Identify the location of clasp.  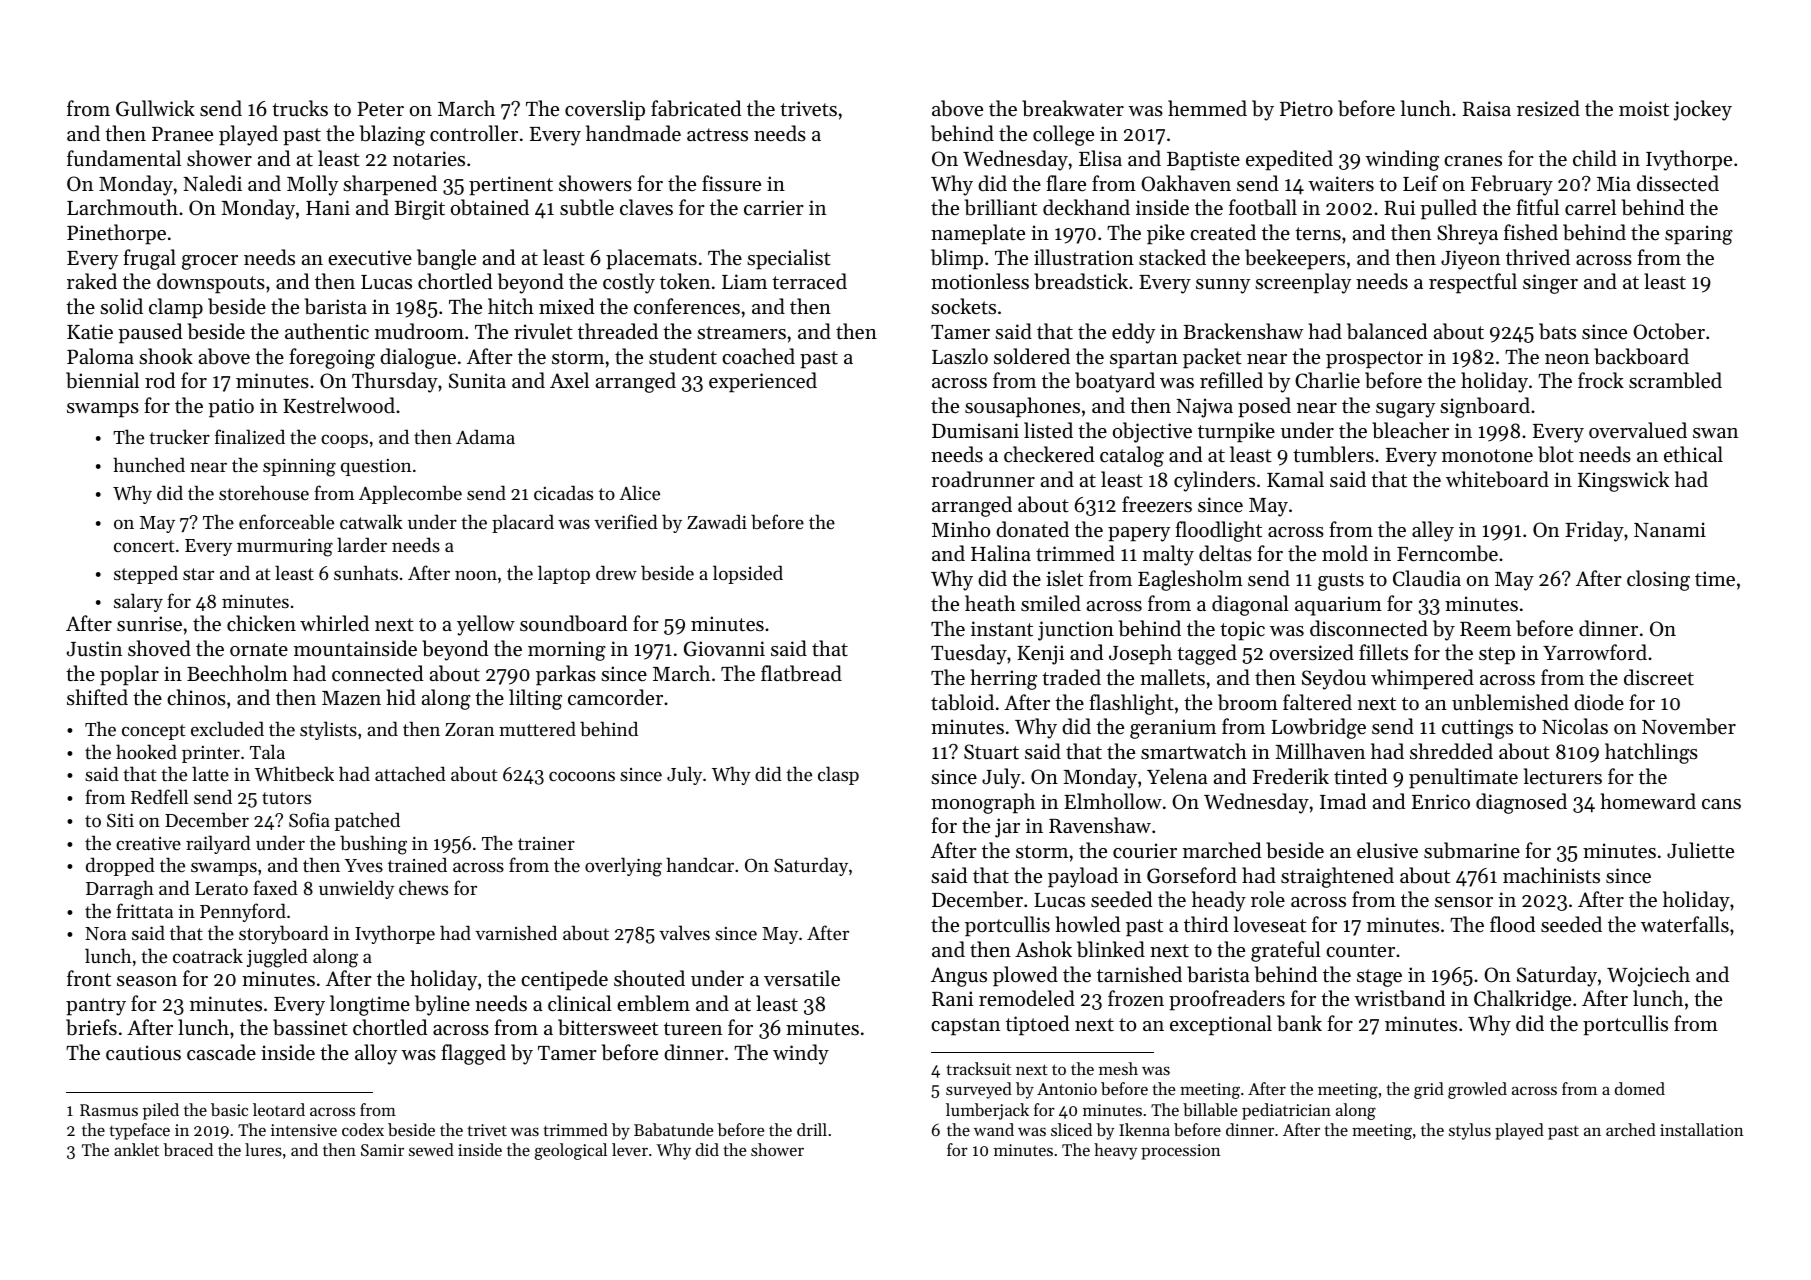
(838, 775).
